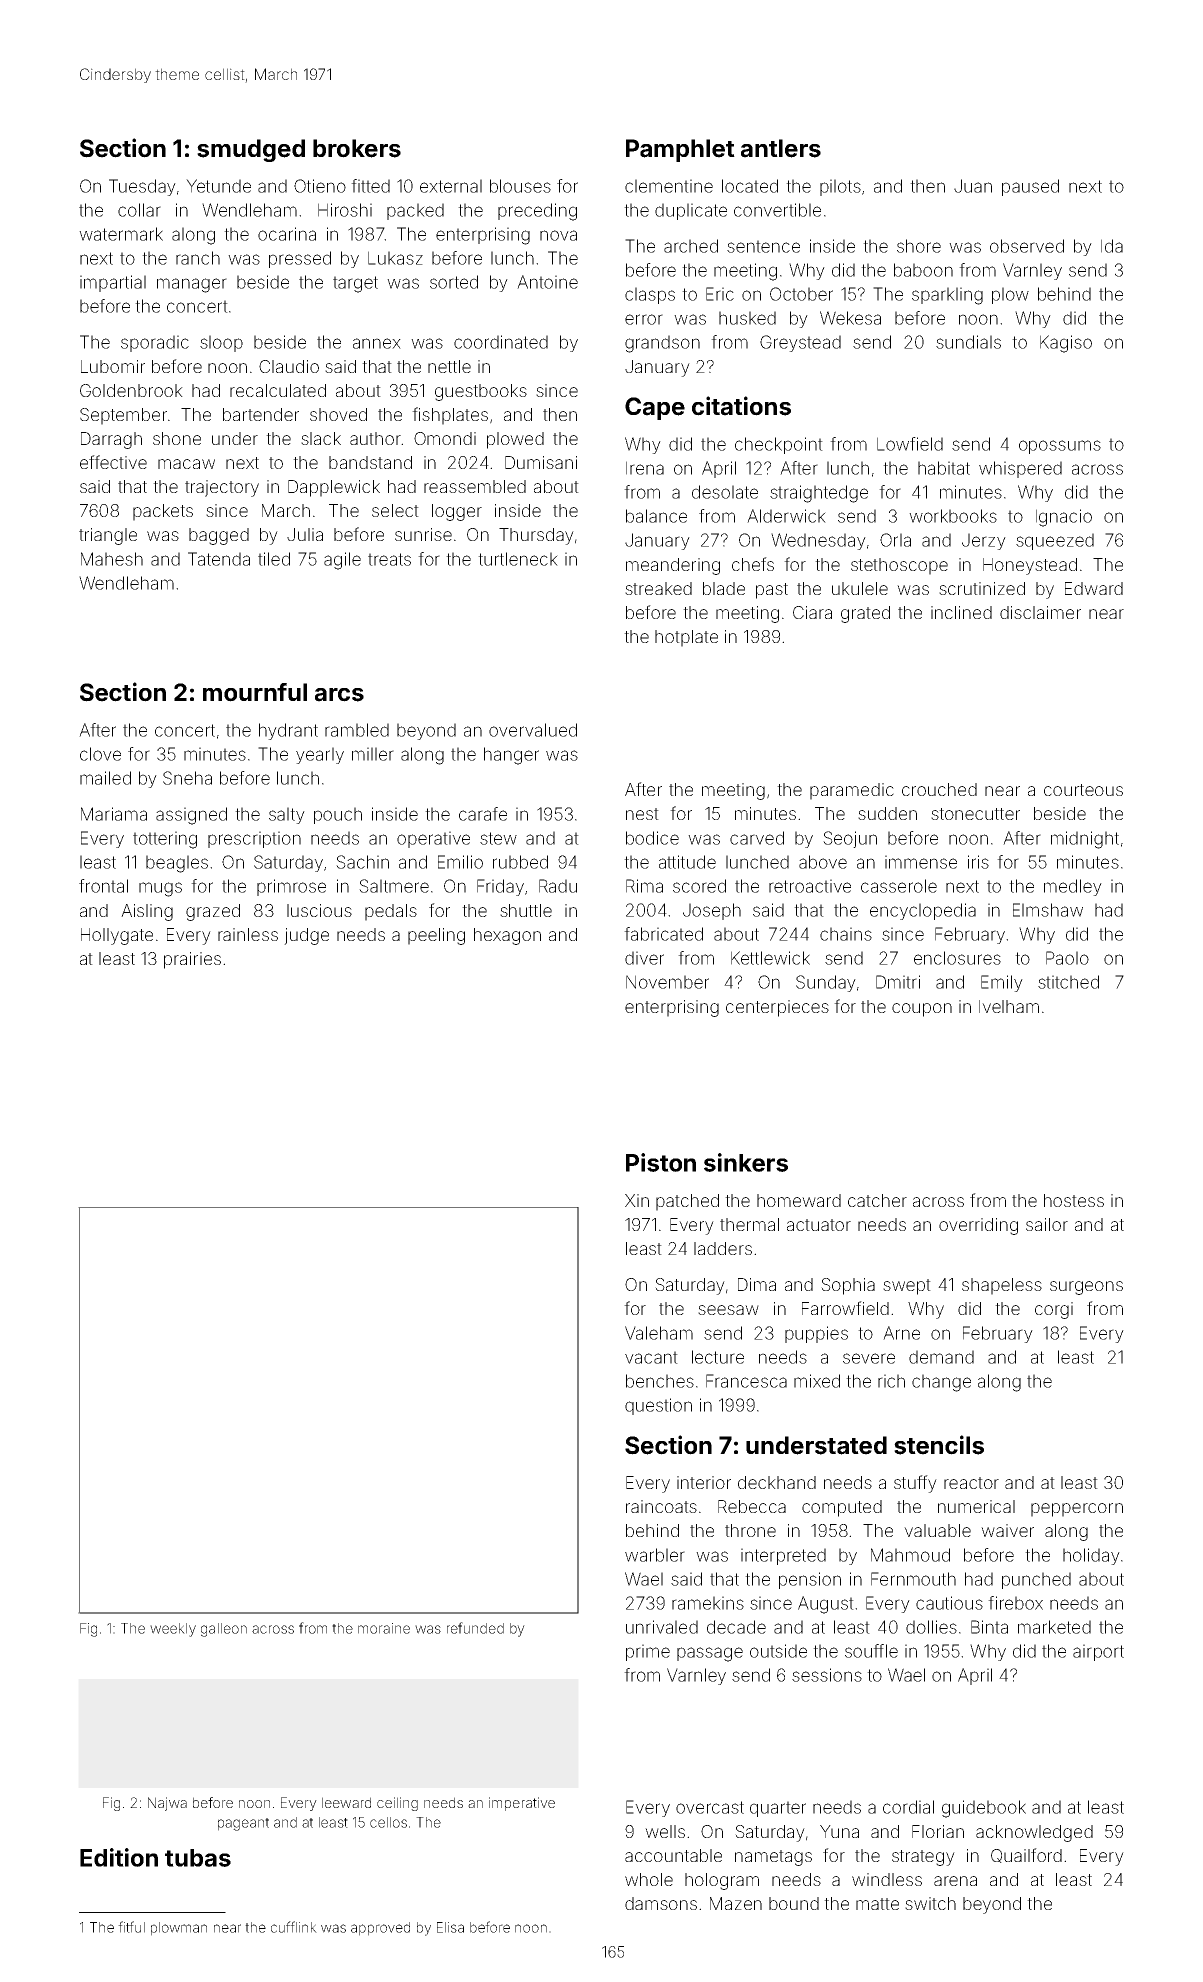  What do you see at coordinates (1068, 982) in the image?
I see `stitched` at bounding box center [1068, 982].
